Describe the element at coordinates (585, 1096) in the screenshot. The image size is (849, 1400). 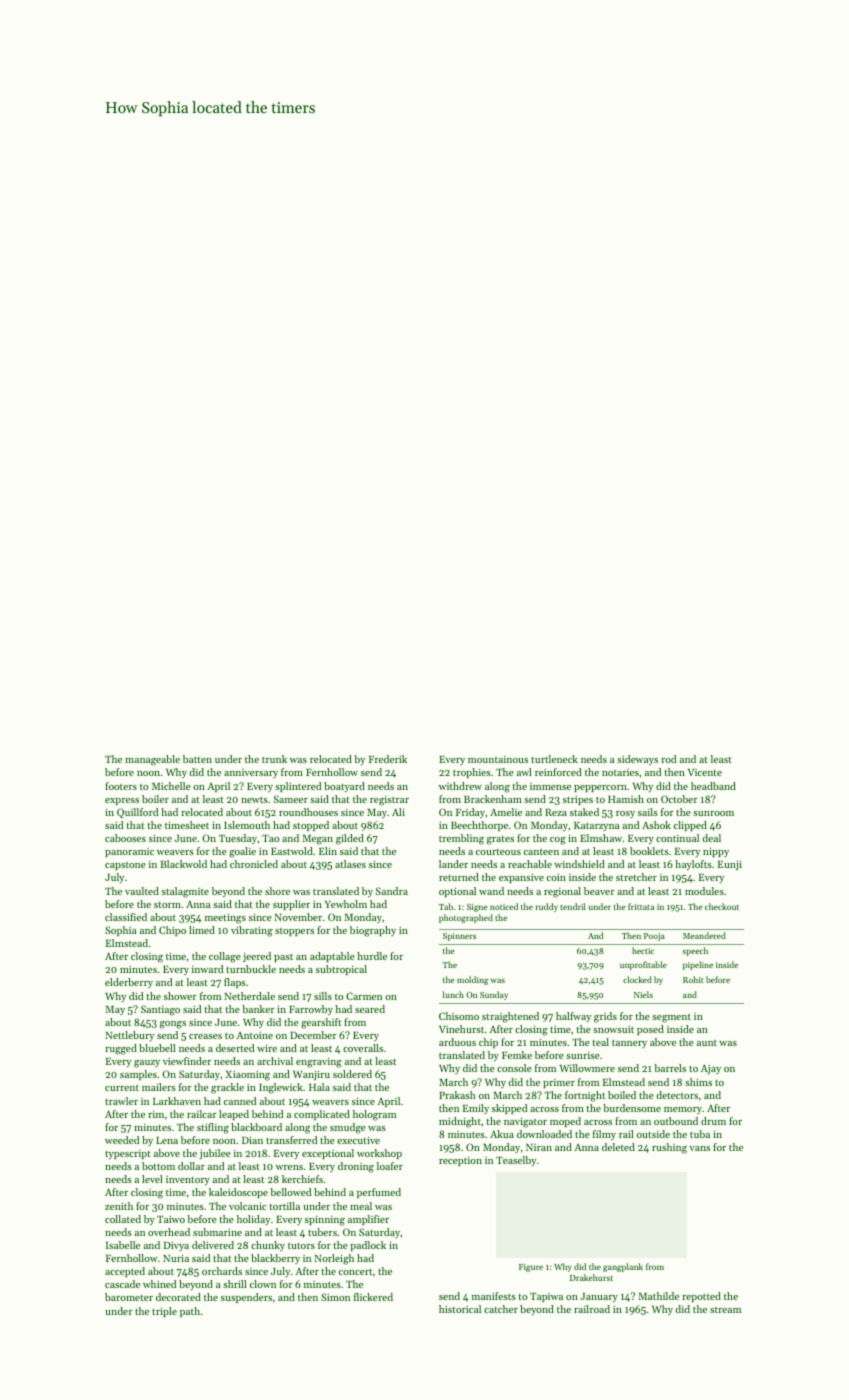
I see `fortnight` at that location.
